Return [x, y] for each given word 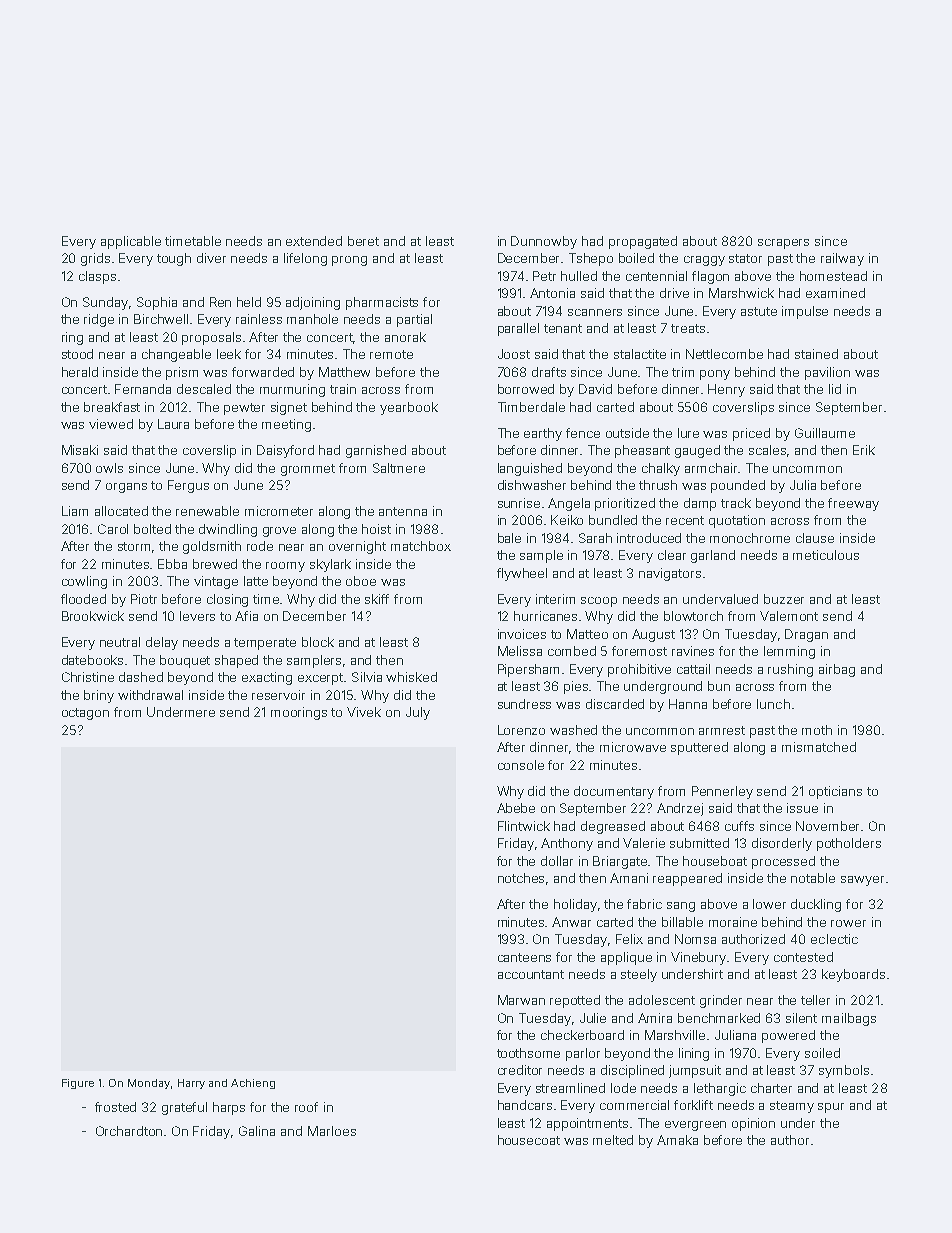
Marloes [332, 1131]
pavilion [827, 373]
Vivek [364, 712]
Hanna [688, 704]
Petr [544, 276]
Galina [257, 1131]
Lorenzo [521, 730]
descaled [204, 389]
